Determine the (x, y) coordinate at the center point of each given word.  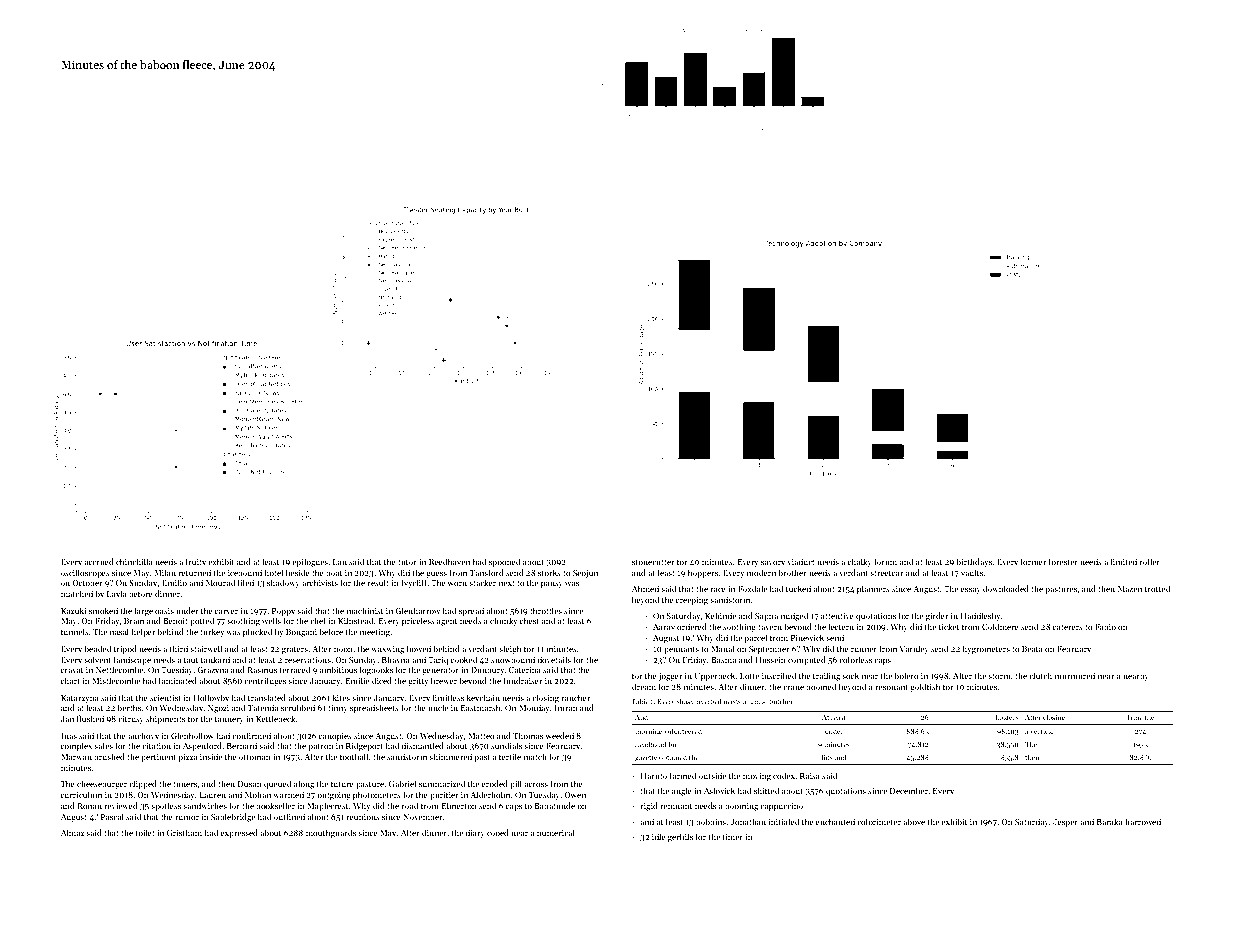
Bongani (301, 633)
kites (341, 697)
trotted (1157, 588)
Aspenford (202, 746)
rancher (576, 697)
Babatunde (554, 805)
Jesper (1065, 823)
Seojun (585, 574)
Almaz (72, 832)
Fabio (1105, 626)
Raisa (810, 776)
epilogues (310, 562)
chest (529, 620)
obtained (673, 757)
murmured (1075, 675)
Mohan (258, 794)
